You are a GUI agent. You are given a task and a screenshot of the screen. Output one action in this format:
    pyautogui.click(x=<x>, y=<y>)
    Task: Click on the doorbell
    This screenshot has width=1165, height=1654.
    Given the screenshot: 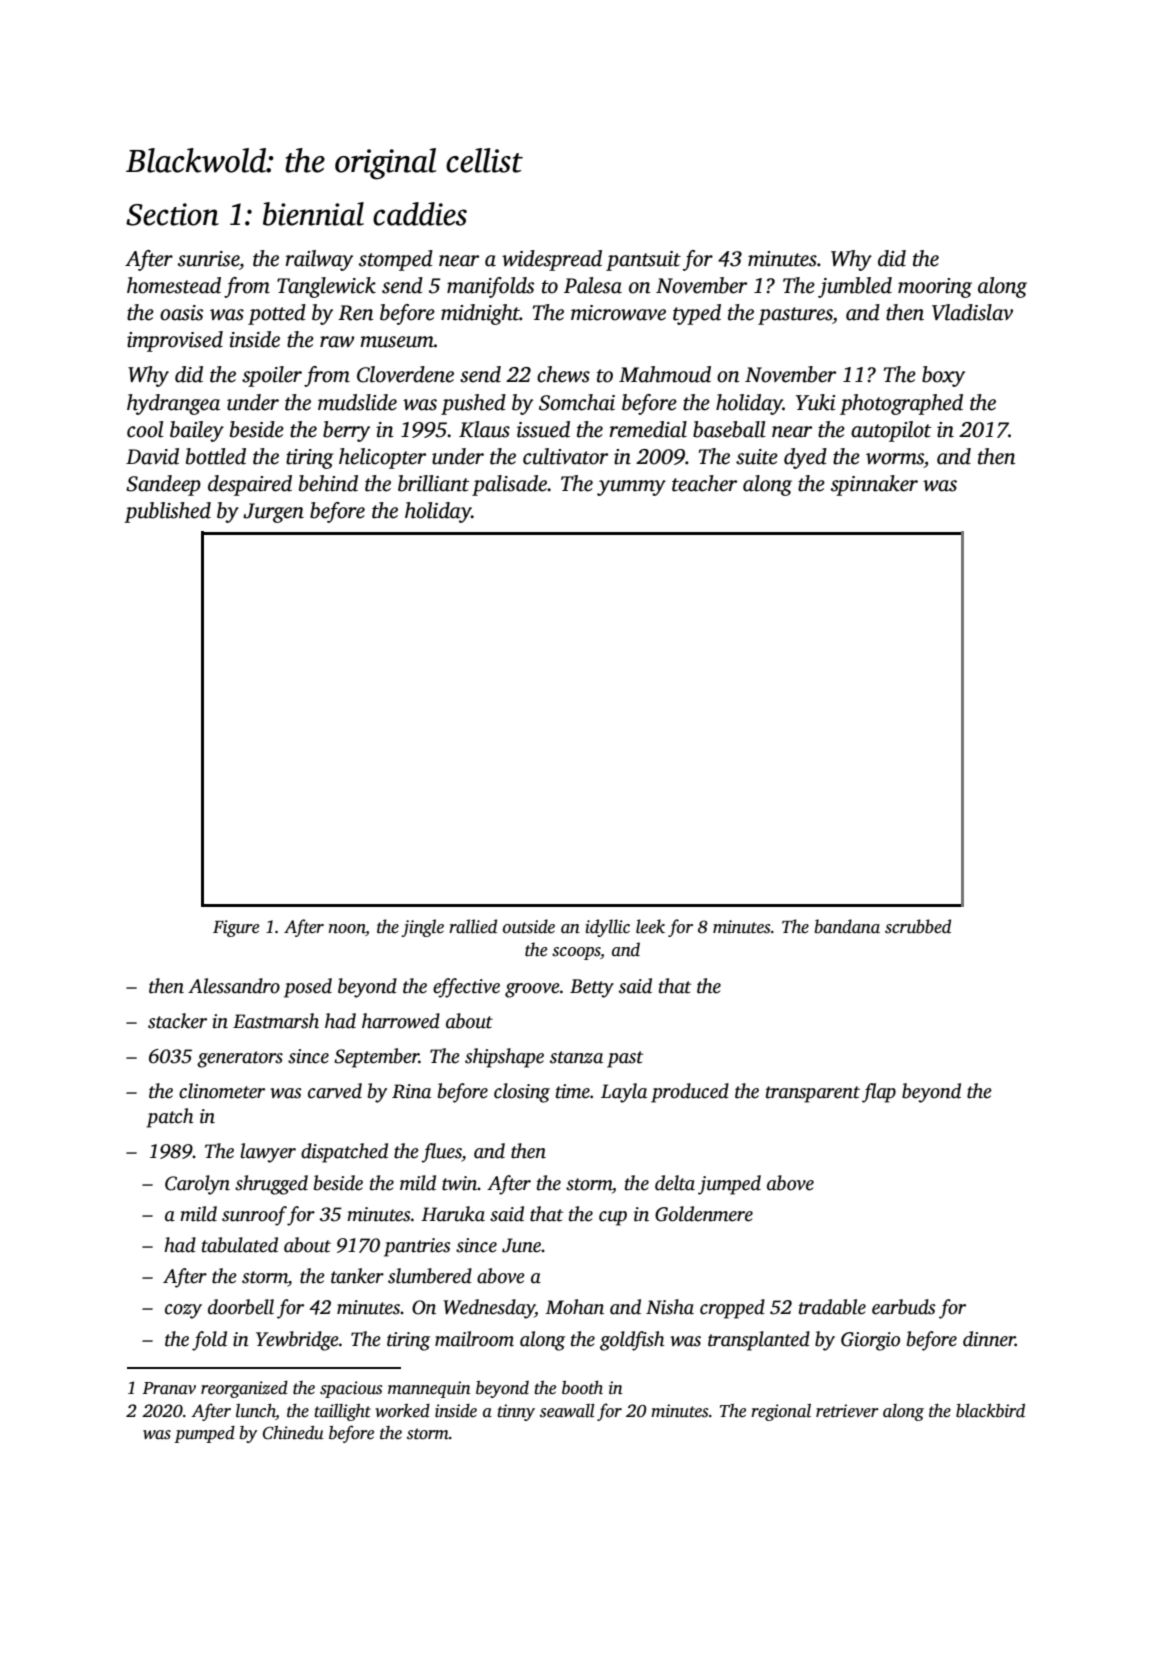 What is the action you would take?
    pyautogui.click(x=241, y=1307)
